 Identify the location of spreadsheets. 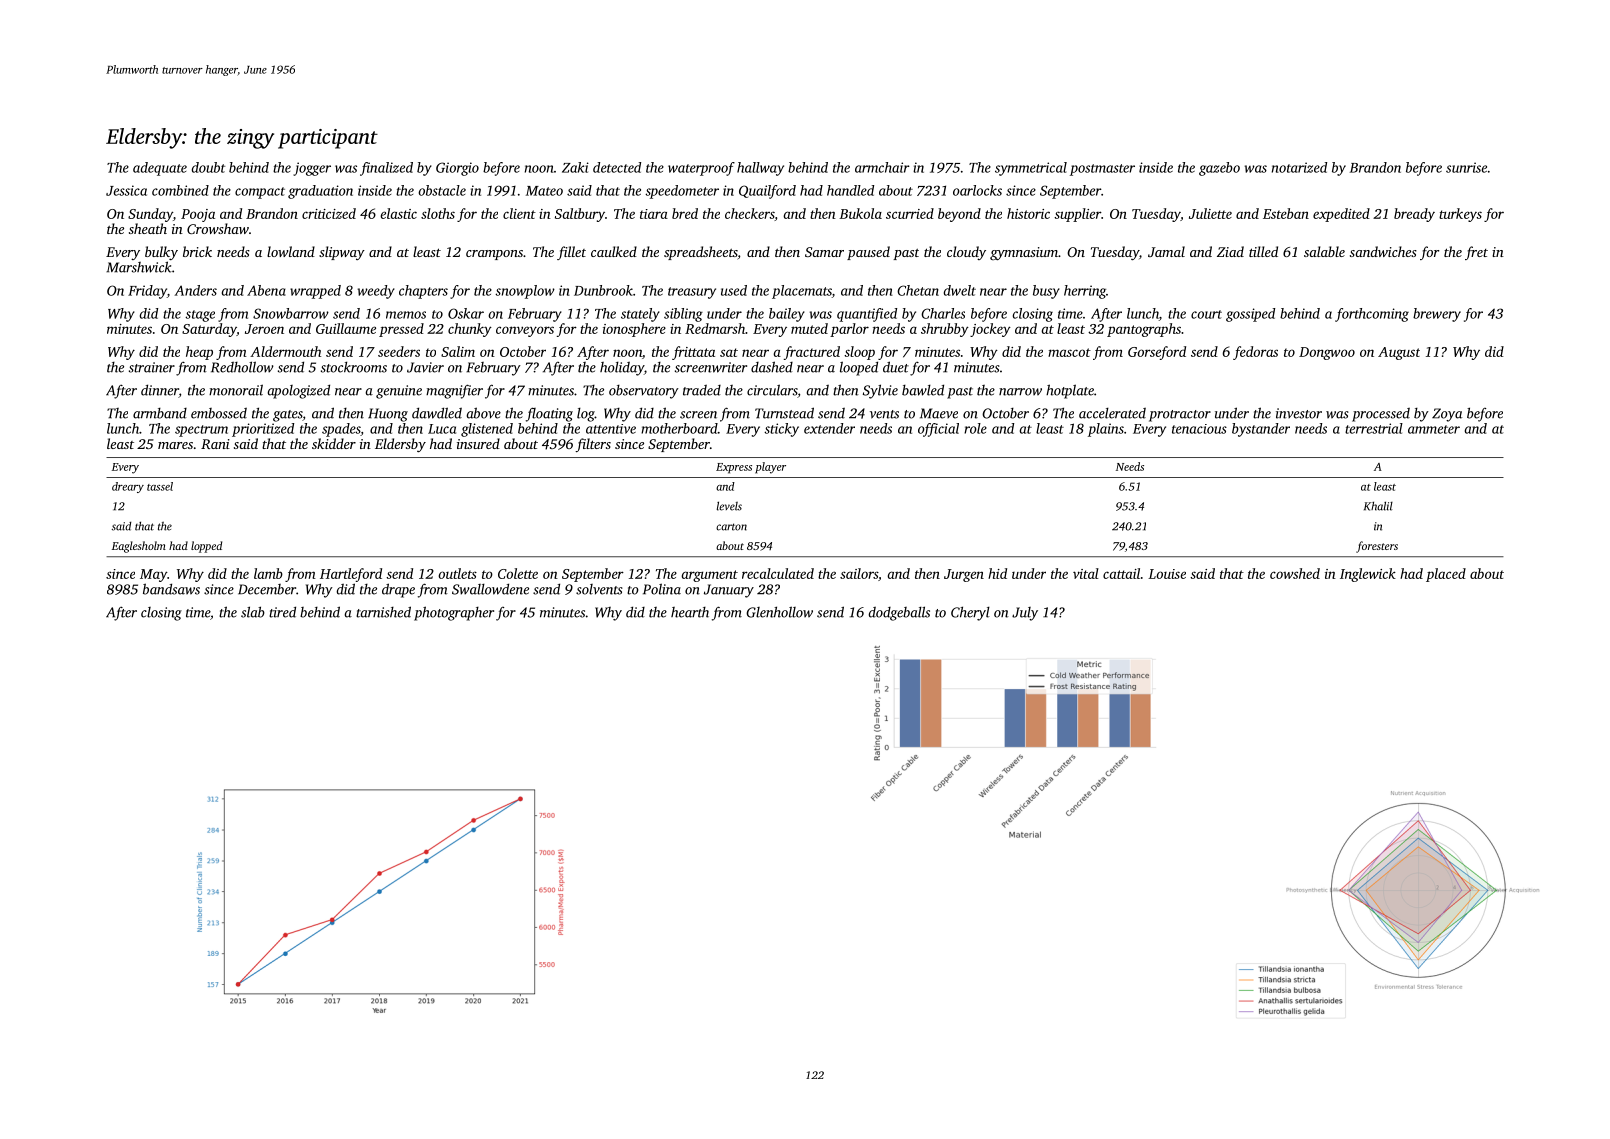
(701, 253).
